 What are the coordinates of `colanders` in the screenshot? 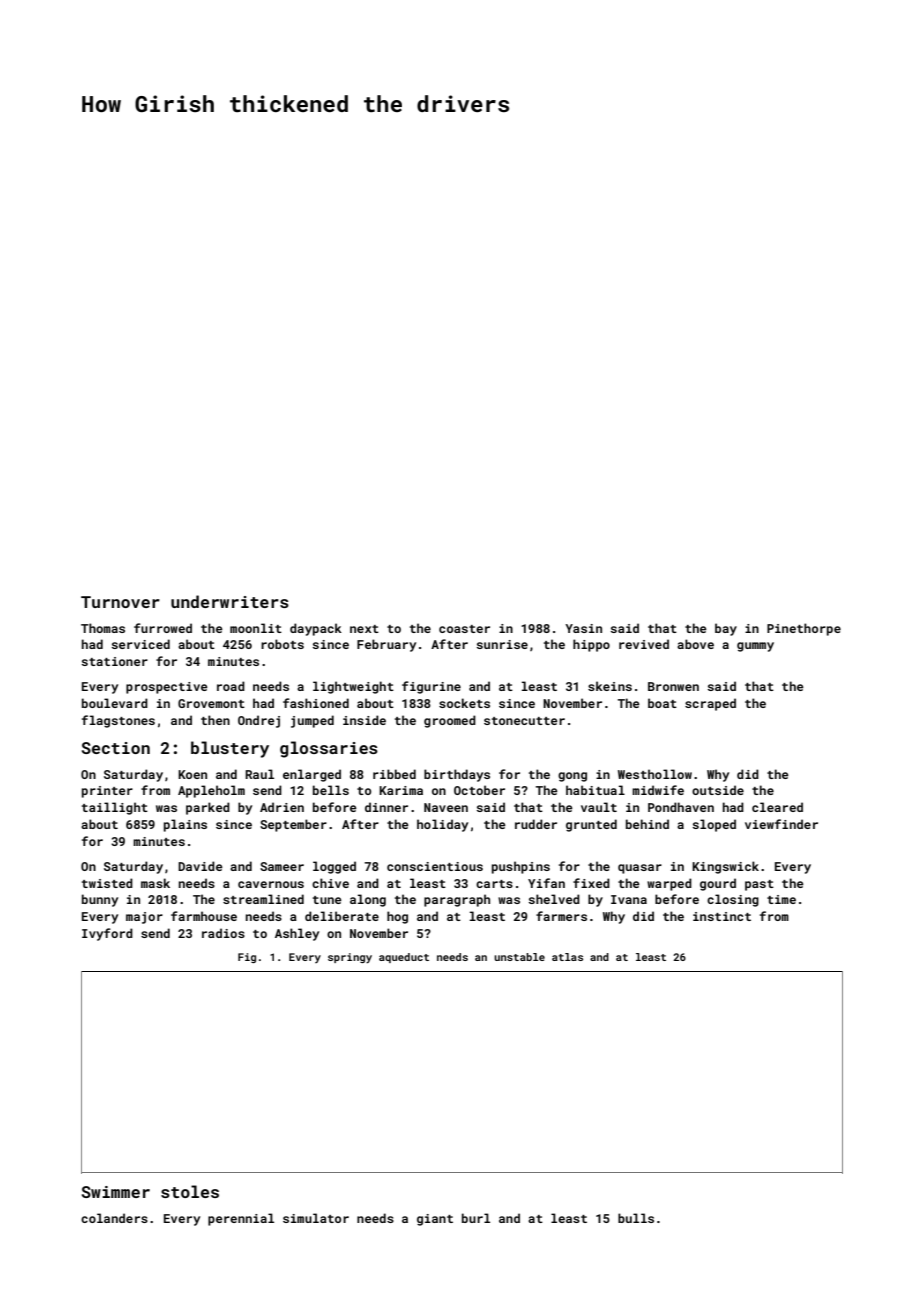 It's located at (114, 1218).
